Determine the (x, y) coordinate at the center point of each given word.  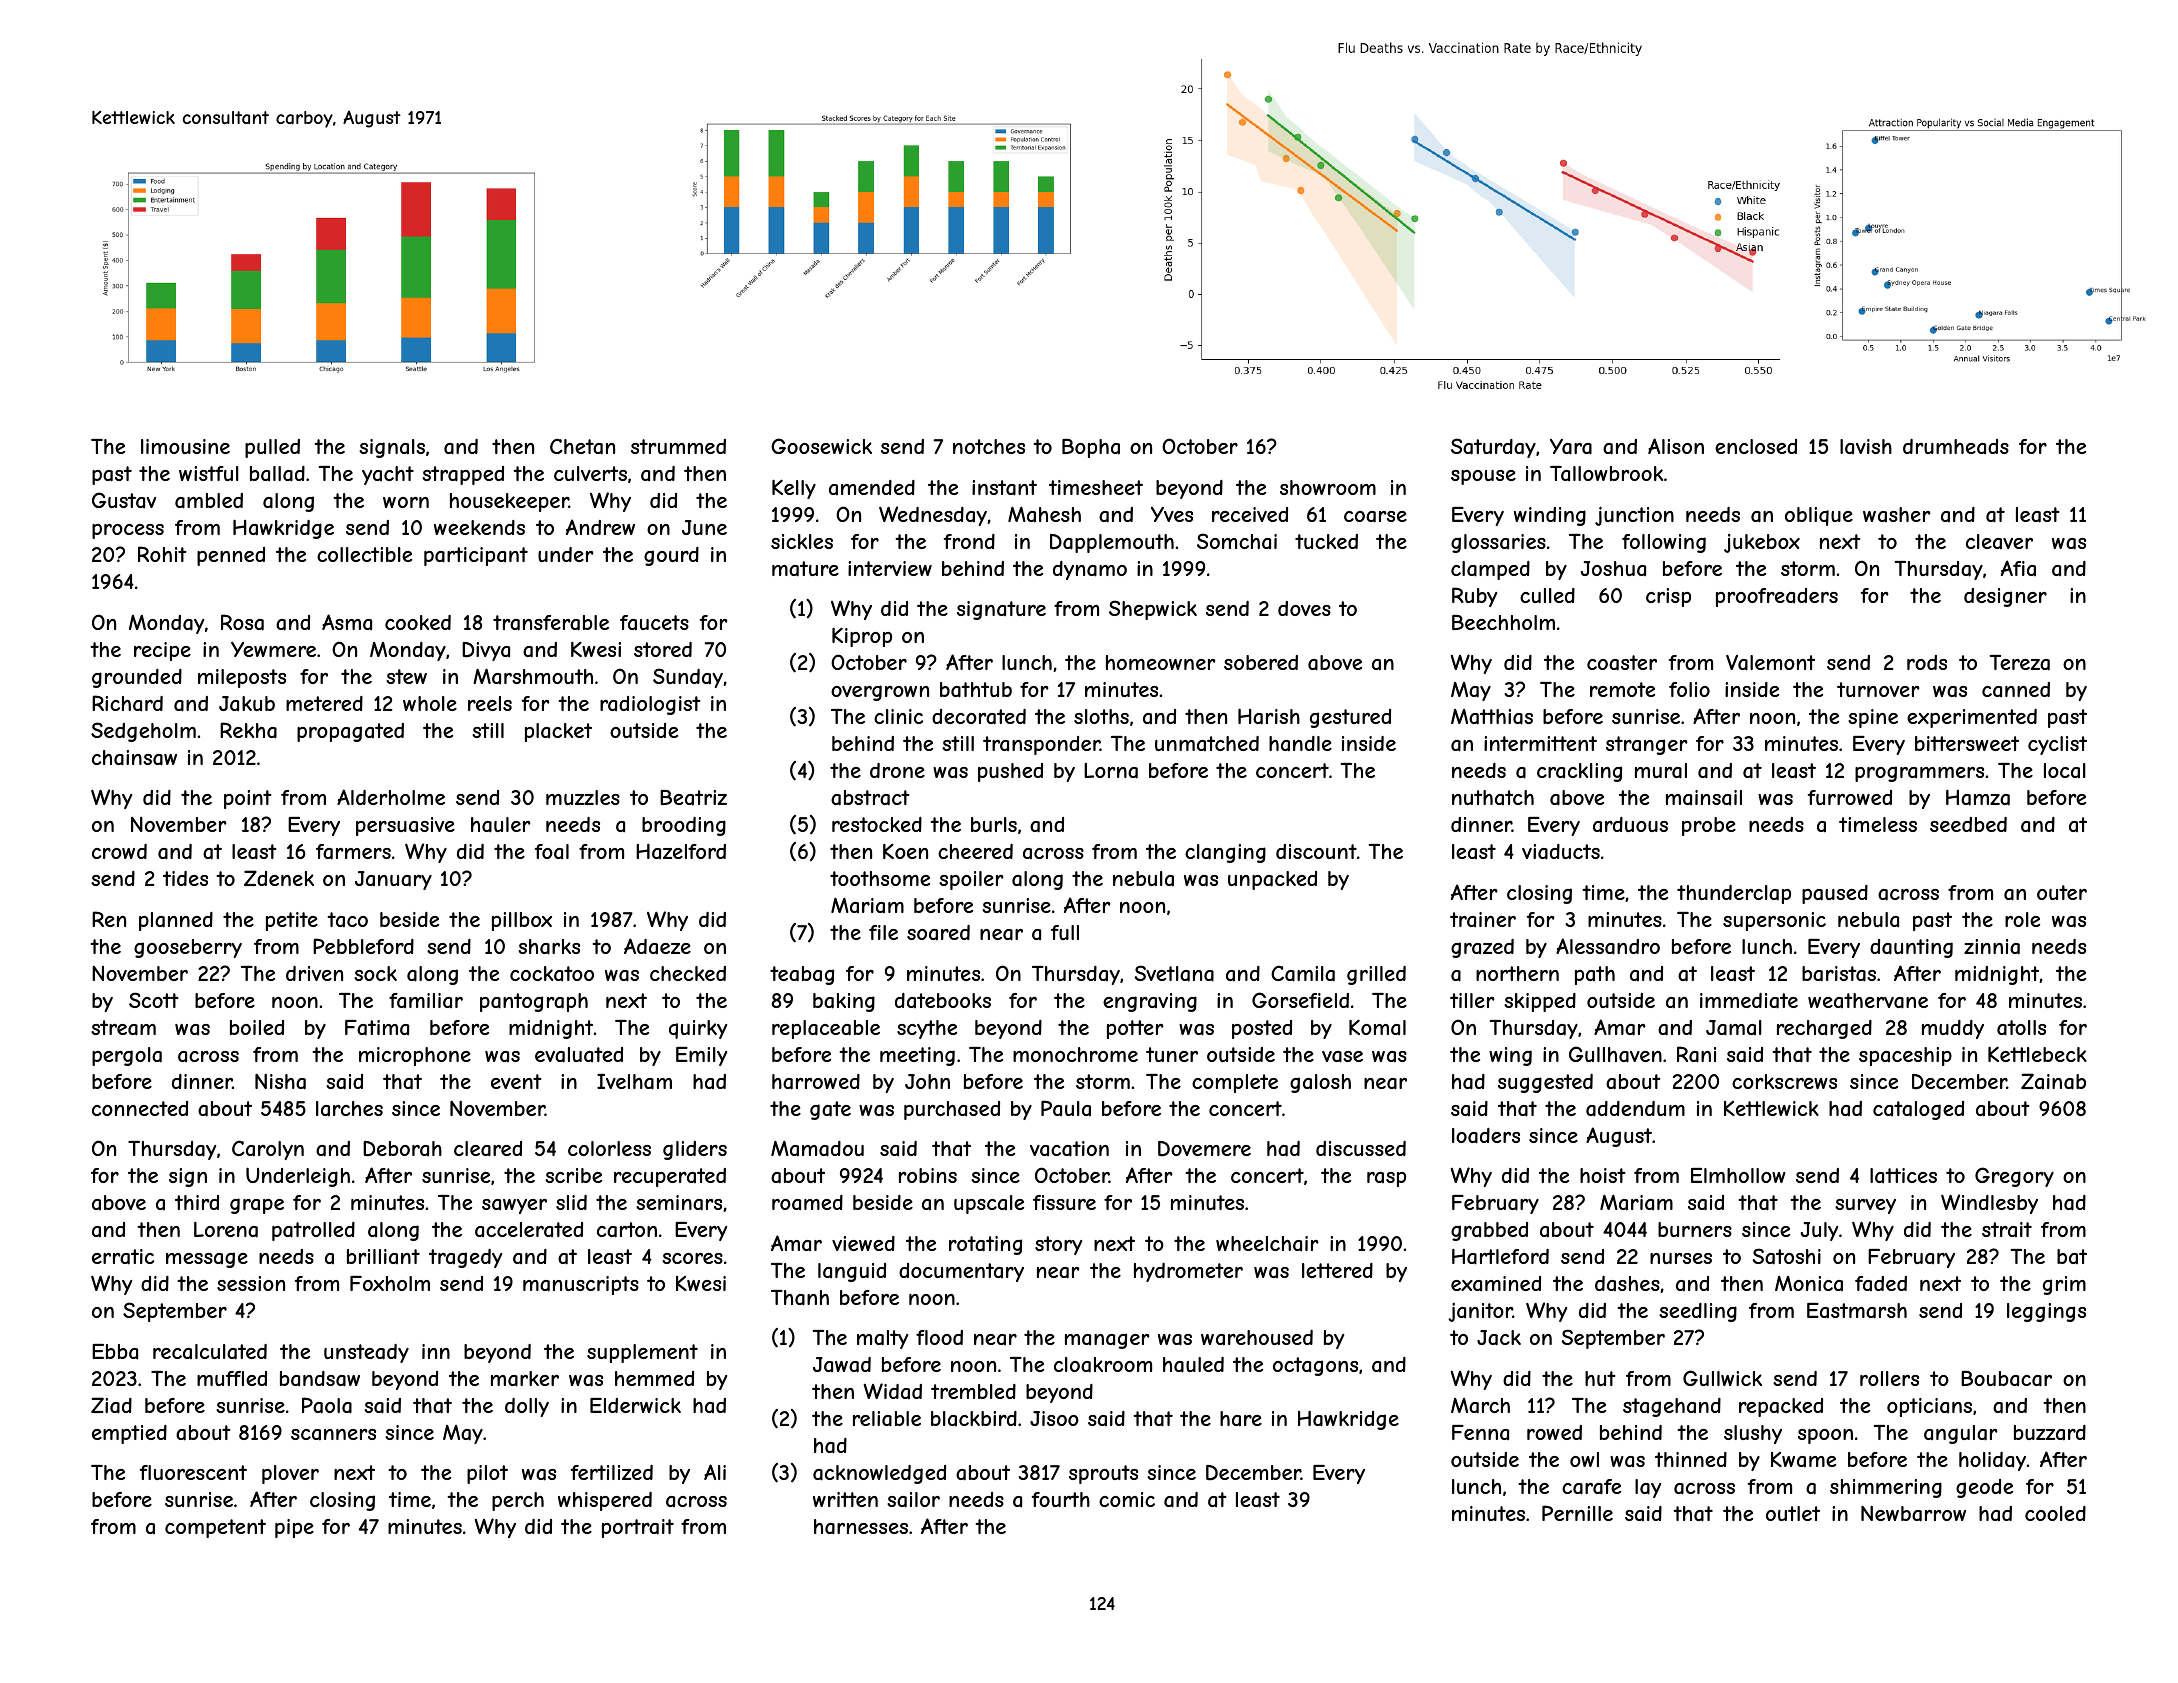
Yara (1571, 447)
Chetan (582, 446)
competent (215, 1528)
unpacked (1272, 880)
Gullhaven (1615, 1054)
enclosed (1756, 446)
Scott (154, 1000)
